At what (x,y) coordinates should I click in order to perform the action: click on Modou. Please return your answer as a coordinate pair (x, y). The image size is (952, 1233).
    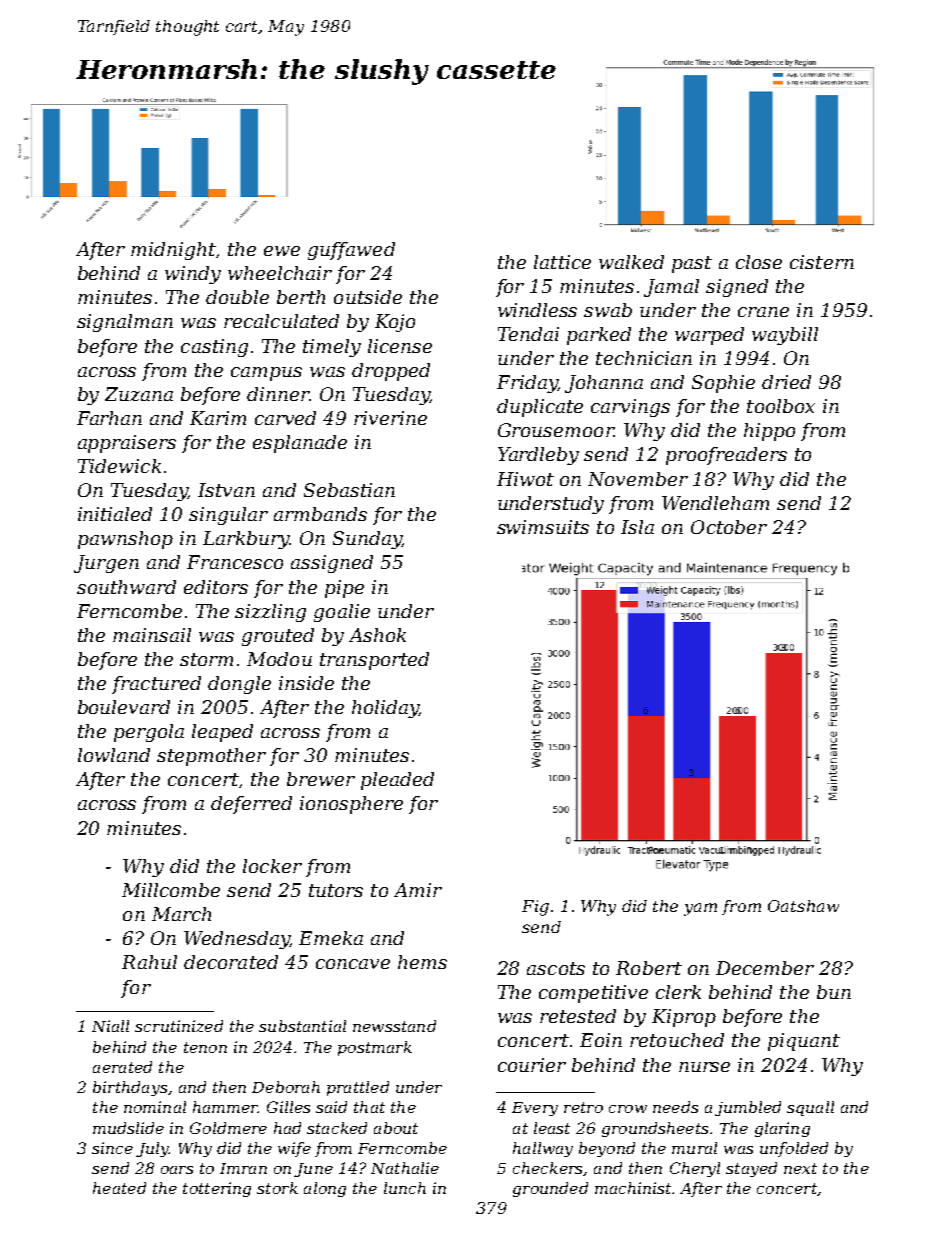
    Looking at the image, I should click on (279, 659).
